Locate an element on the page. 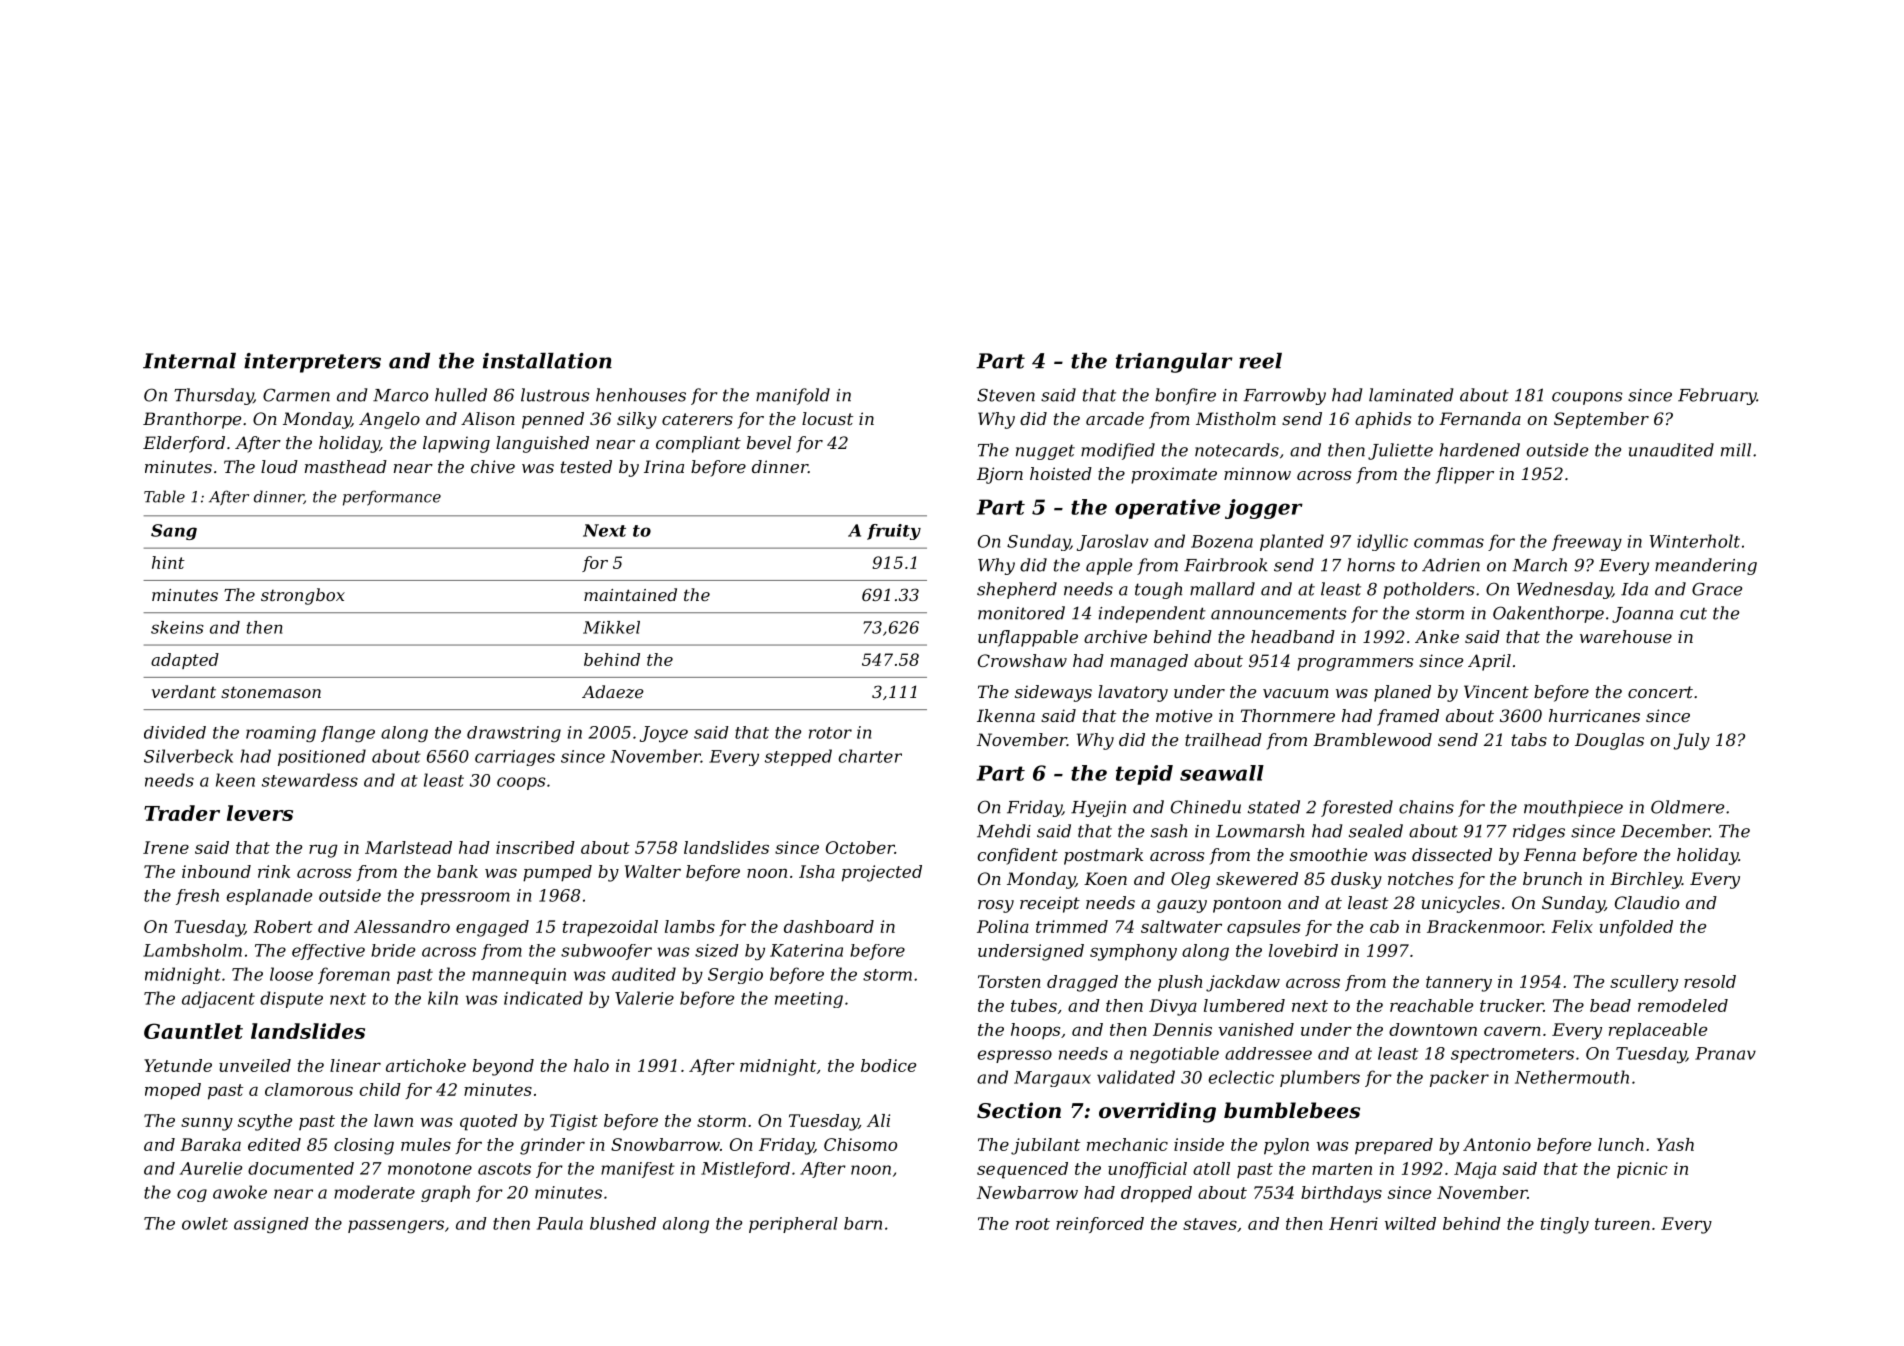  Henri is located at coordinates (1353, 1223).
